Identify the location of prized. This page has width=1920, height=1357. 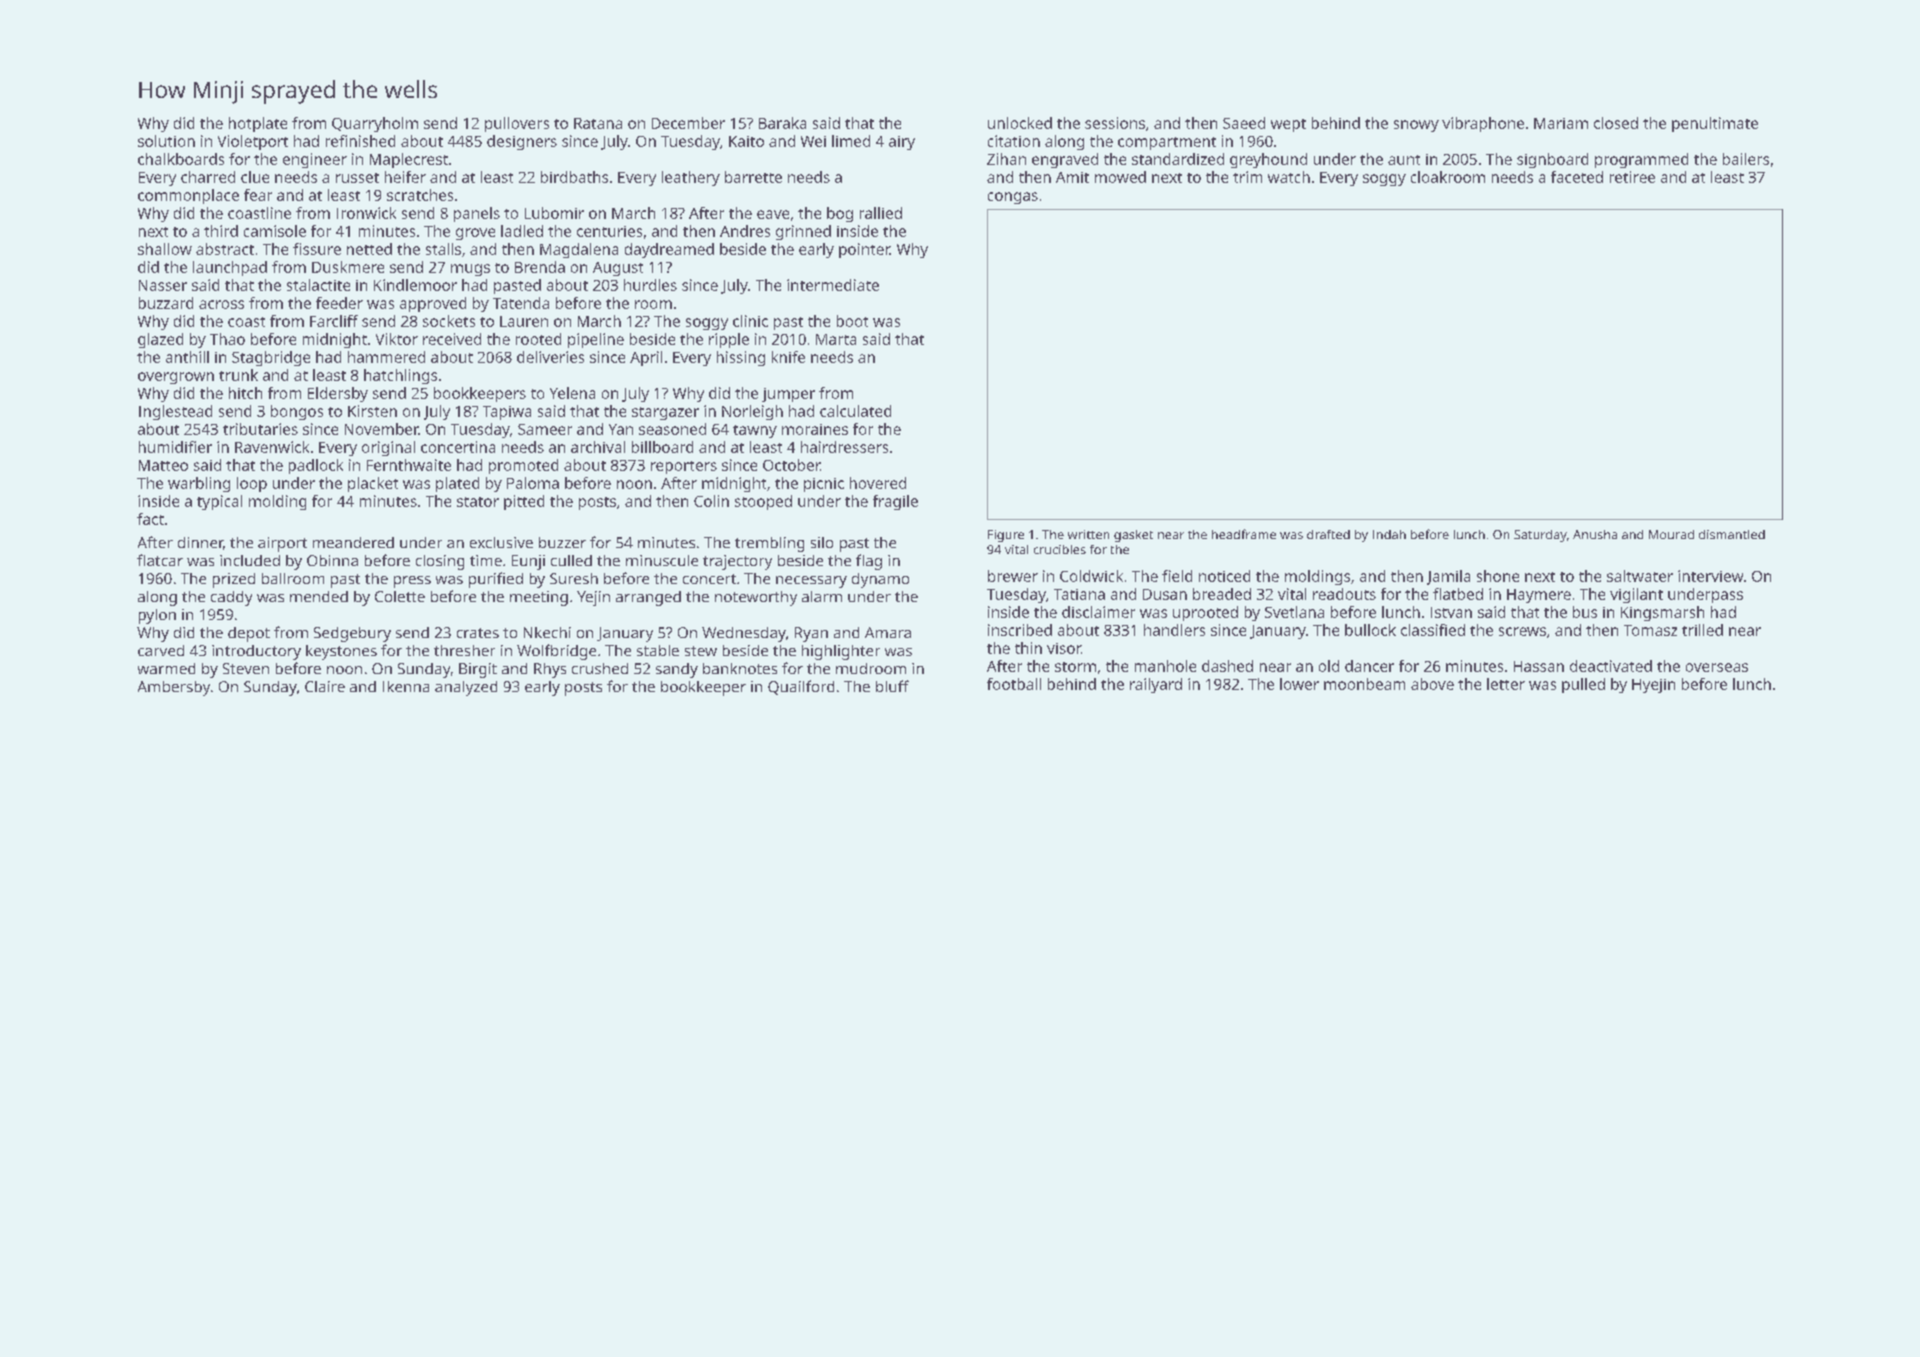
(234, 580).
